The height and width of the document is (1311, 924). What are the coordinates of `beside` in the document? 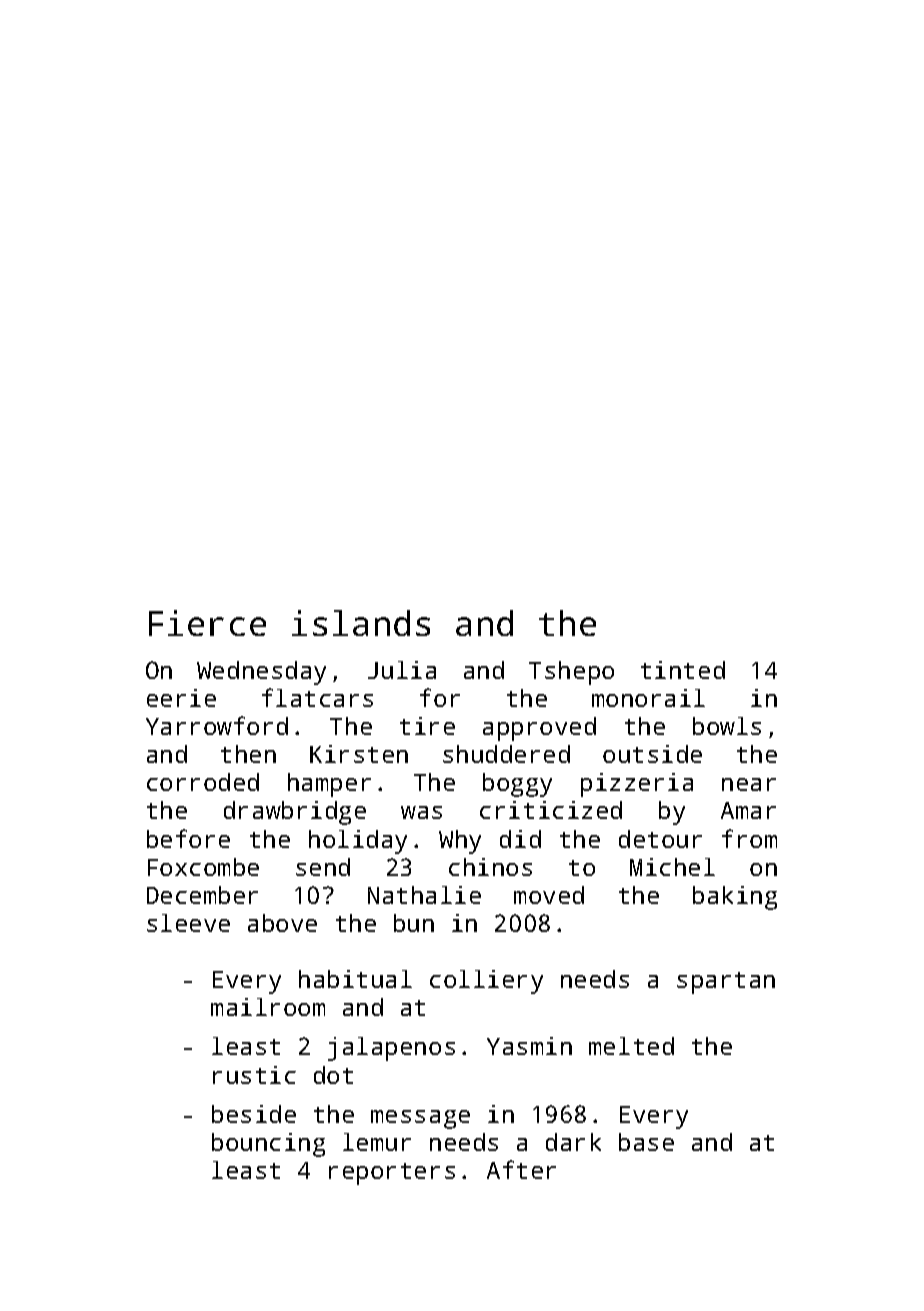 It's located at (254, 1114).
